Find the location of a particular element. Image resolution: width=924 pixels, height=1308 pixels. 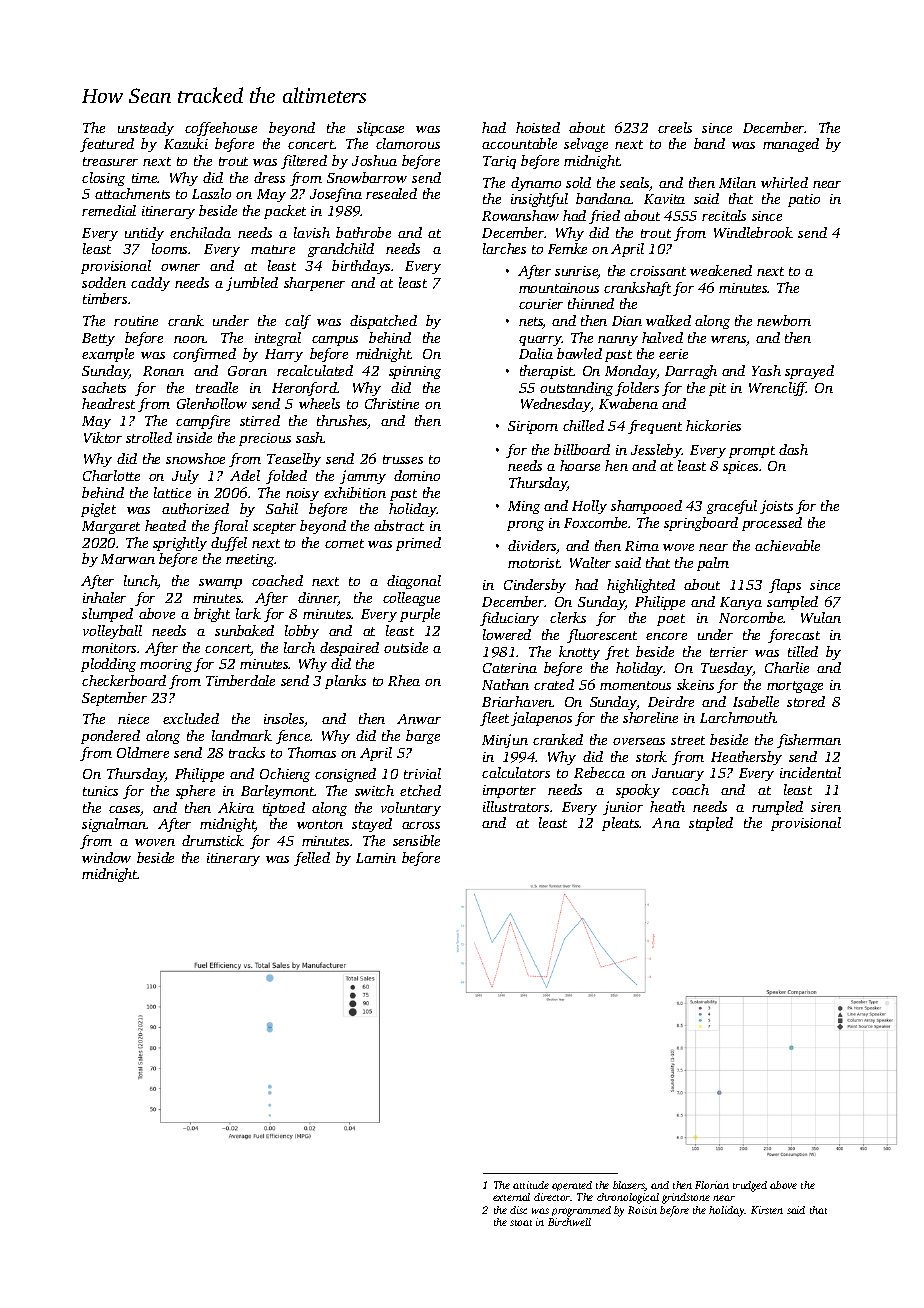

dispatched is located at coordinates (383, 322).
